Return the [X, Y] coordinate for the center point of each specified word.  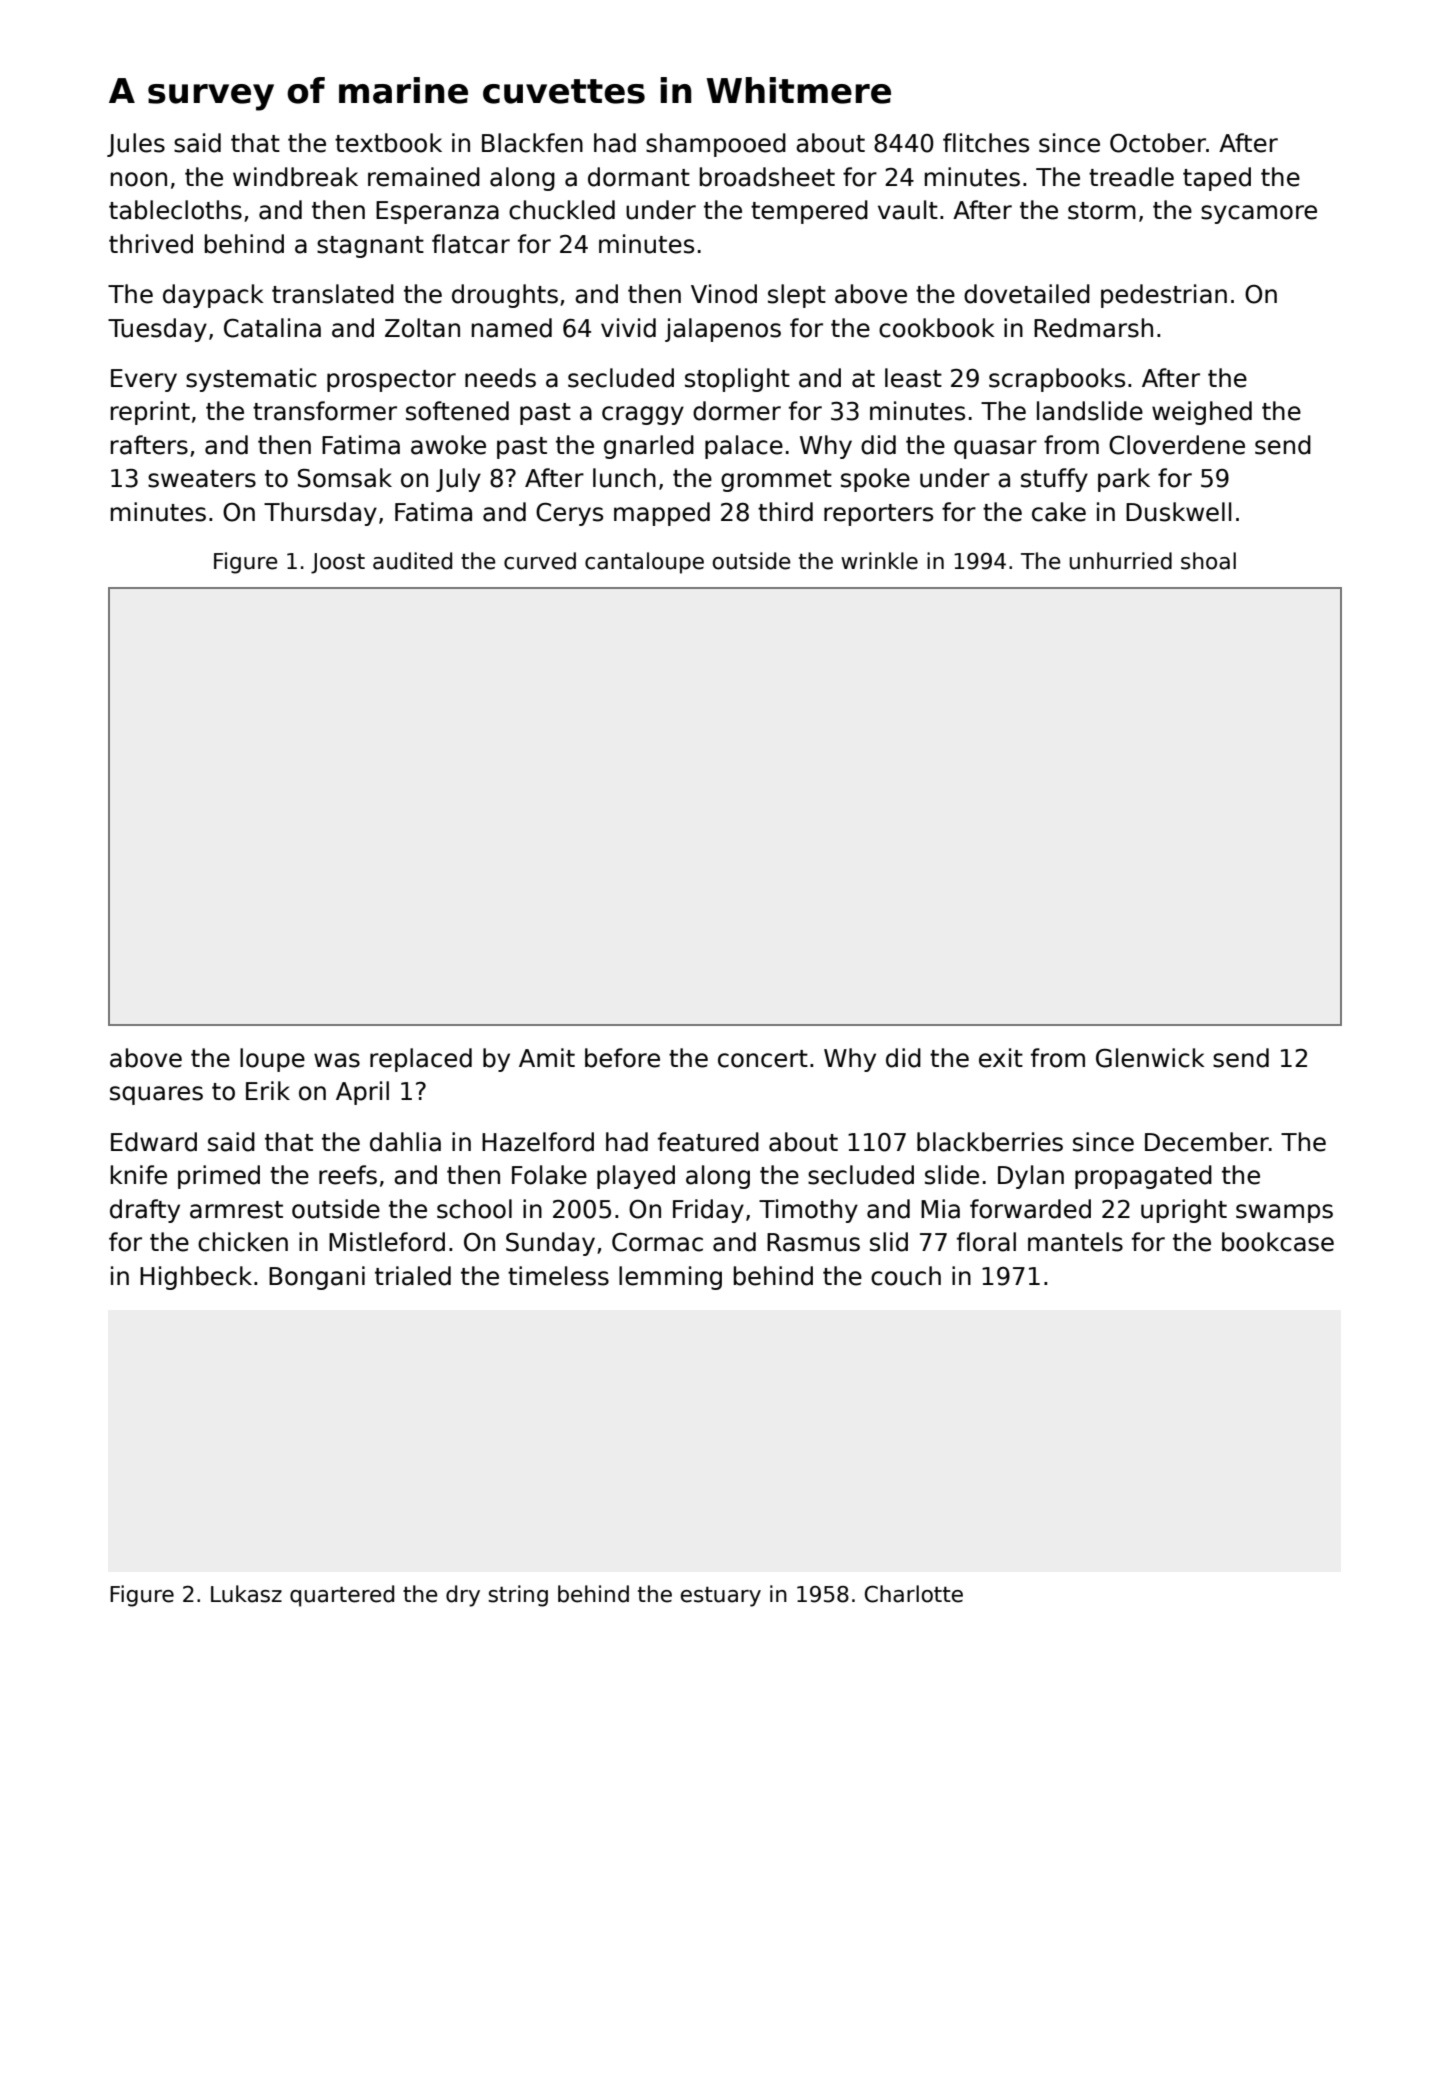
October [1158, 143]
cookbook [937, 328]
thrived [151, 244]
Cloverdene [1177, 445]
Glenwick [1150, 1058]
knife [139, 1175]
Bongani [317, 1278]
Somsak [345, 478]
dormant [639, 177]
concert [763, 1059]
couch [906, 1276]
